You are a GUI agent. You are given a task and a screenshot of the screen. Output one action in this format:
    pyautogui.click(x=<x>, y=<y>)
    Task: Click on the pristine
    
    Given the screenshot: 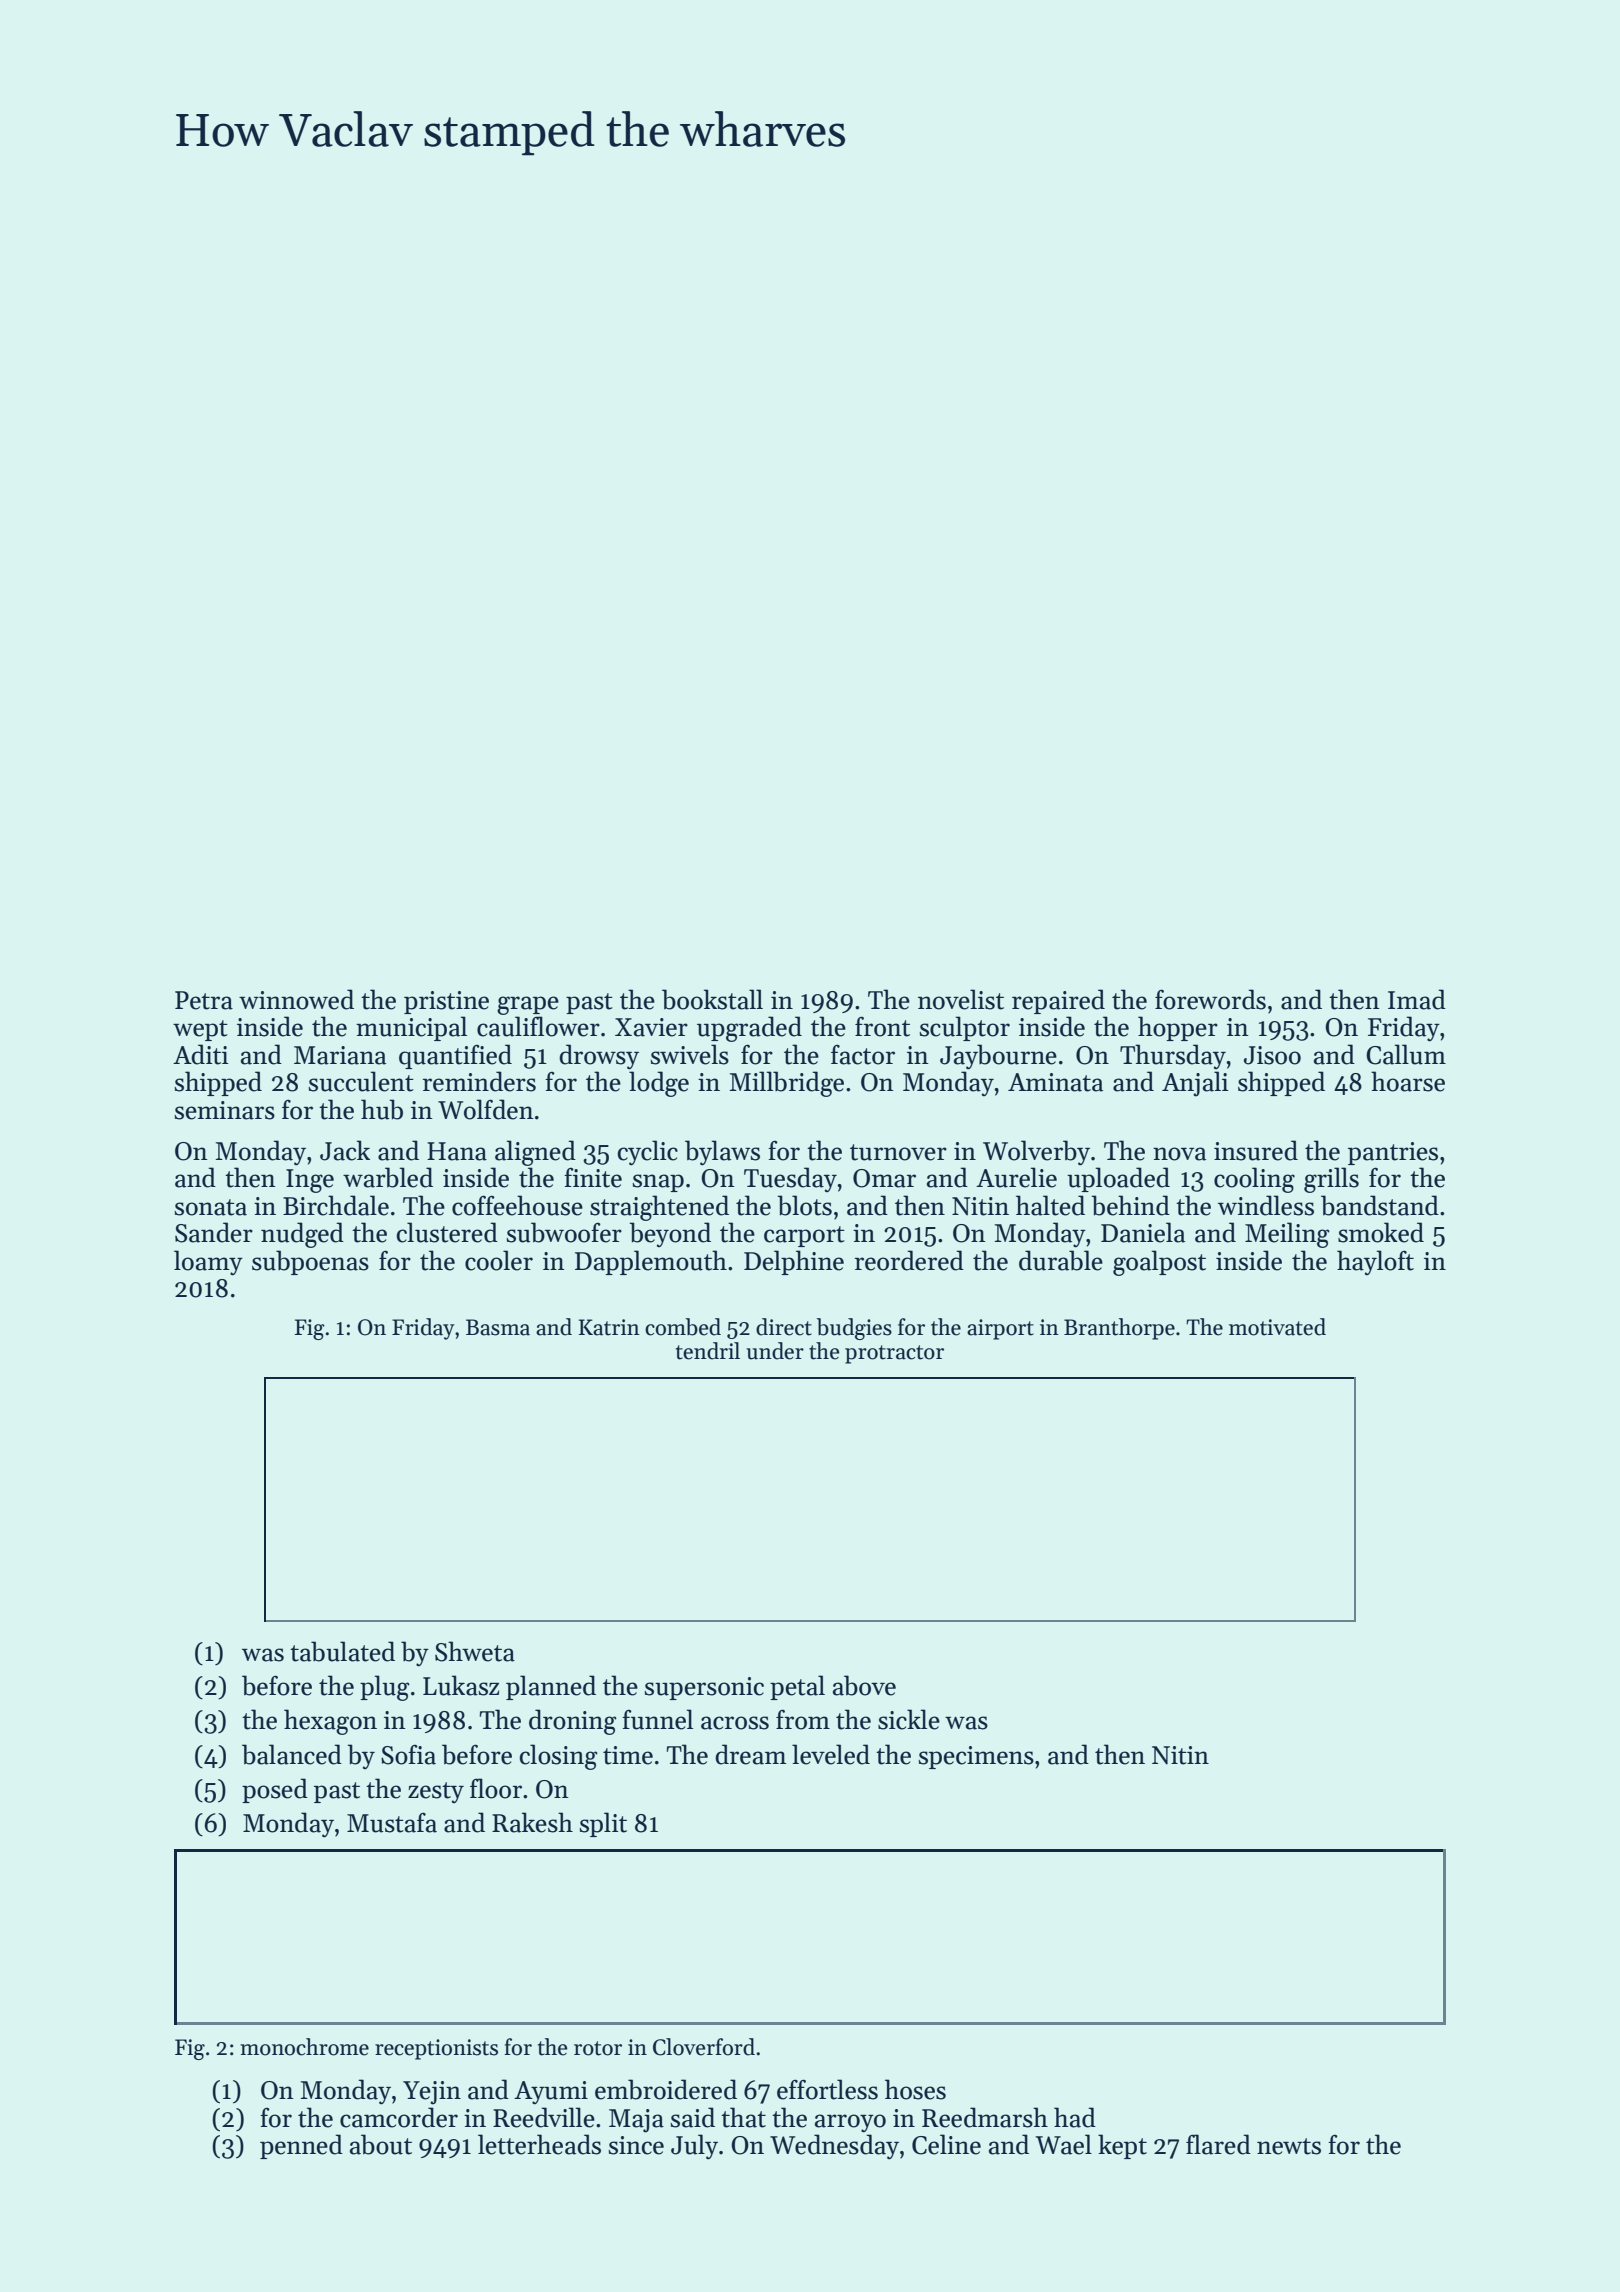 What is the action you would take?
    pyautogui.click(x=446, y=1002)
